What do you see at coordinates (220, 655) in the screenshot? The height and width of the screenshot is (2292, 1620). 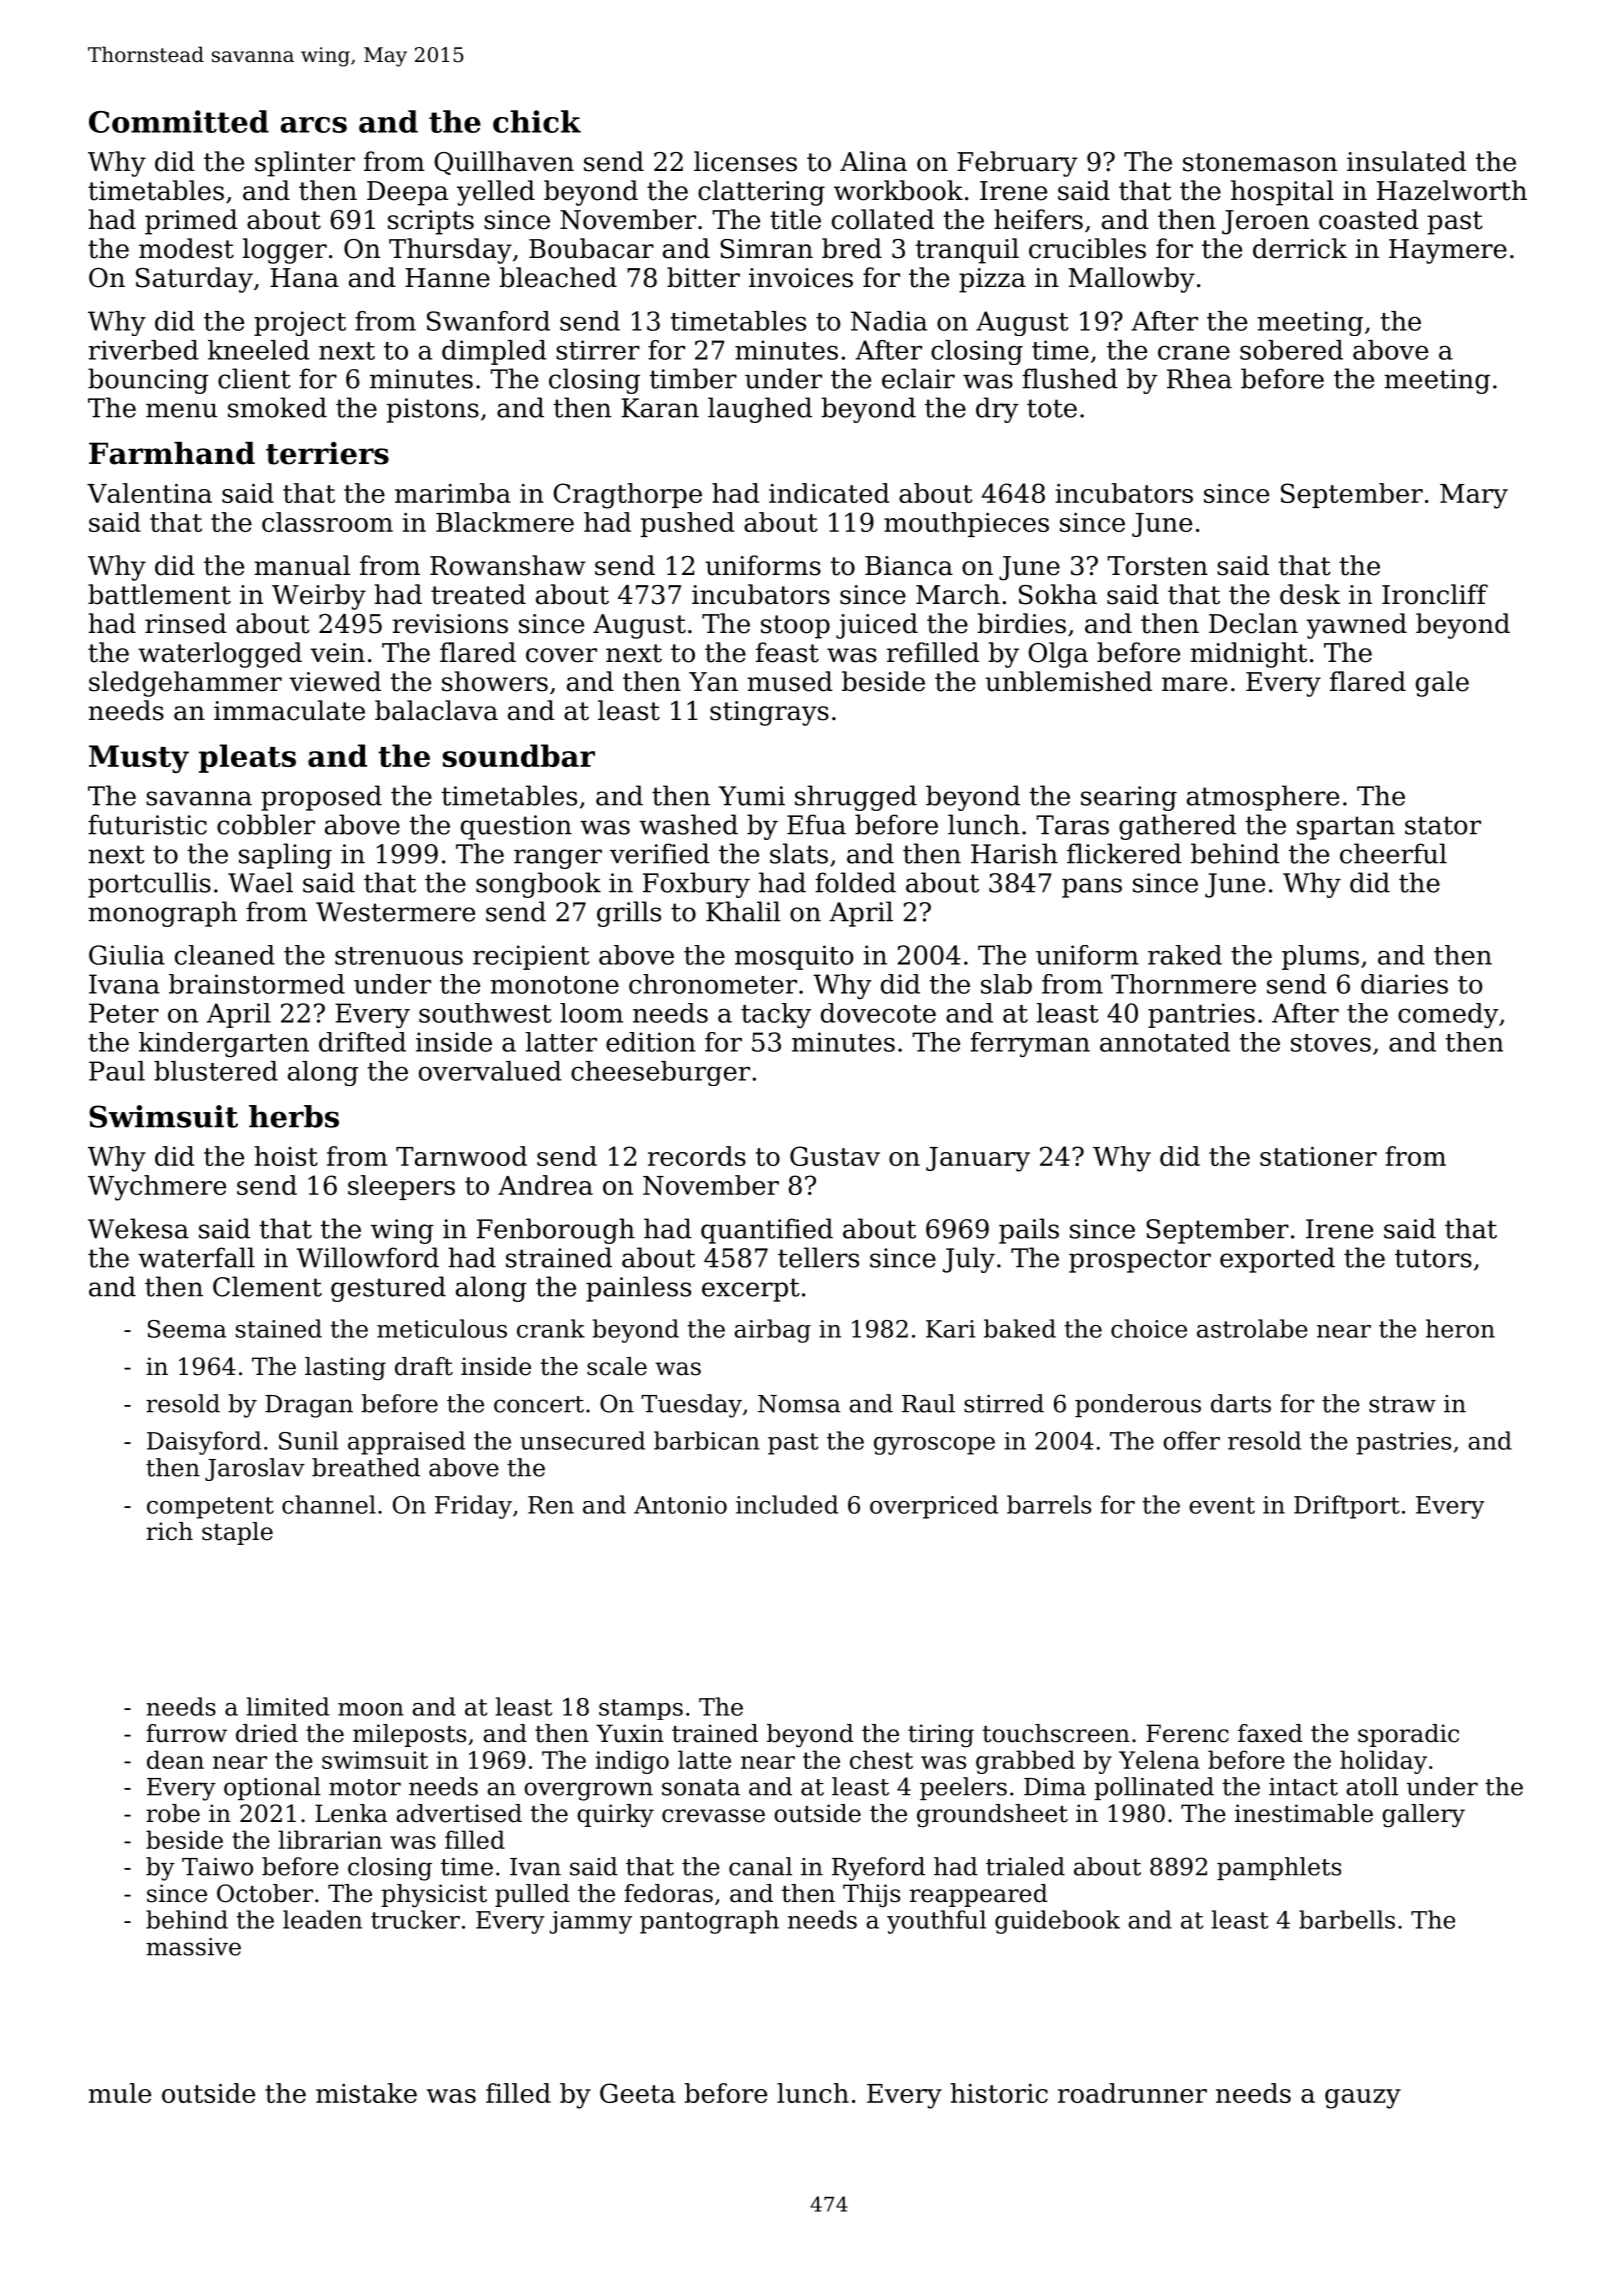 I see `waterlogged` at bounding box center [220, 655].
